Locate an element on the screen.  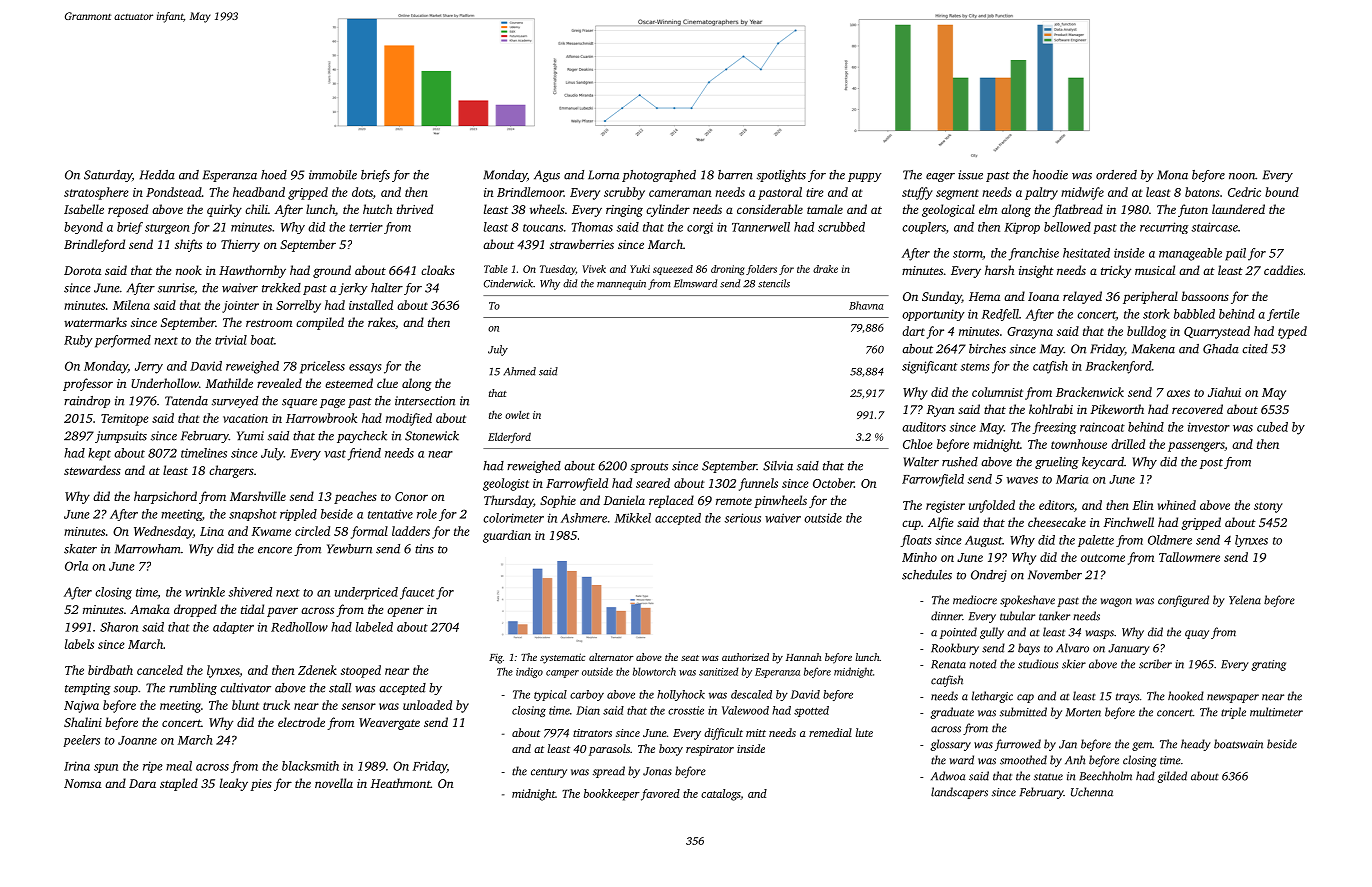
wagon is located at coordinates (1116, 602).
